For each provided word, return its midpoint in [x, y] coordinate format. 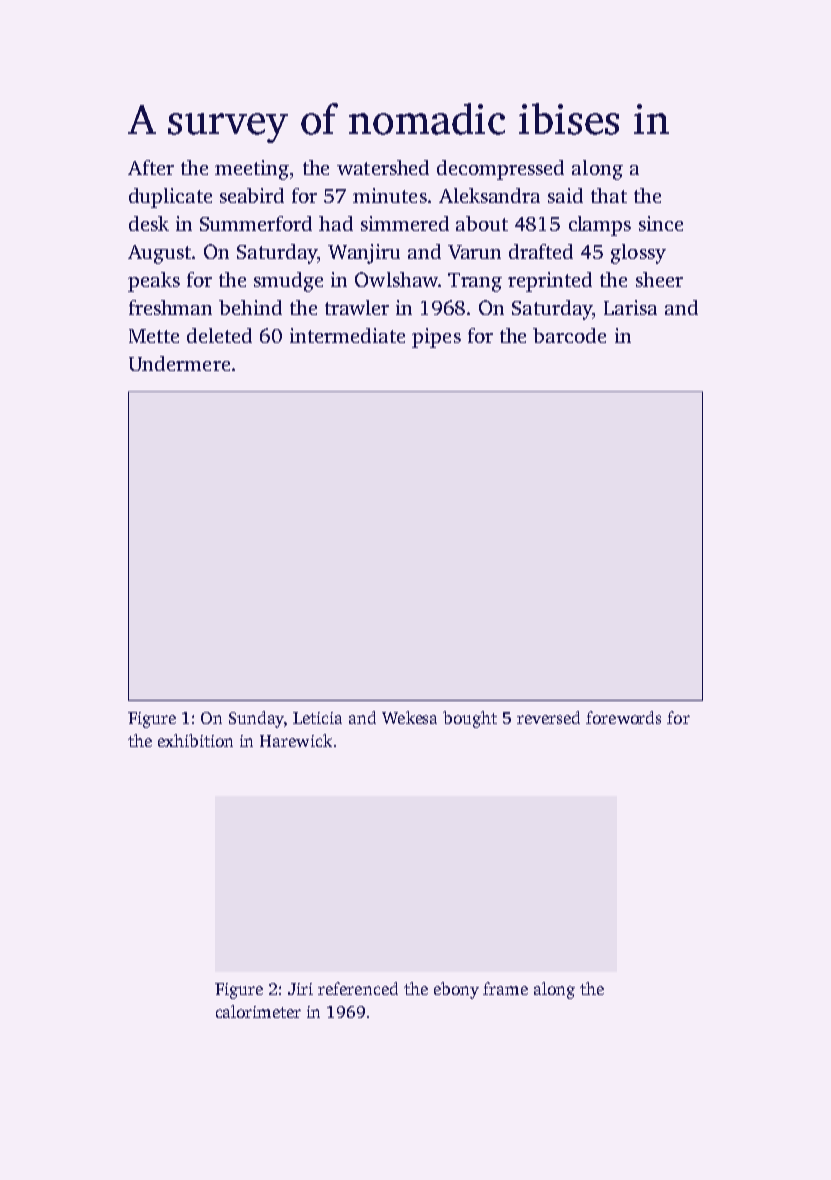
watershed [383, 167]
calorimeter [258, 1011]
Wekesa [409, 717]
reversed [548, 717]
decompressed [500, 170]
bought [470, 719]
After [151, 167]
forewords [623, 717]
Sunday [256, 719]
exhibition [195, 740]
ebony [456, 990]
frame [505, 988]
